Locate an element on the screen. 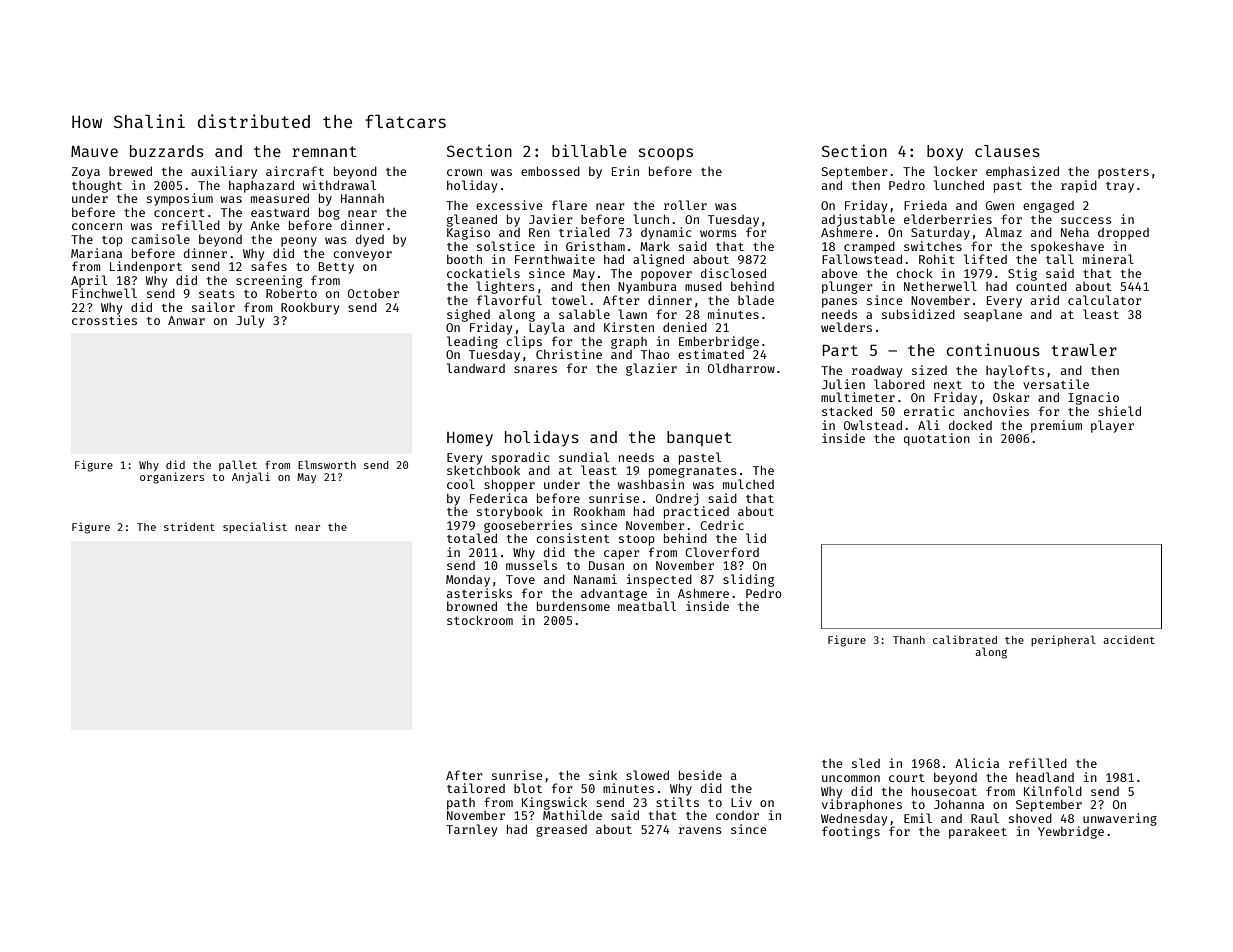  parakeet is located at coordinates (978, 832).
